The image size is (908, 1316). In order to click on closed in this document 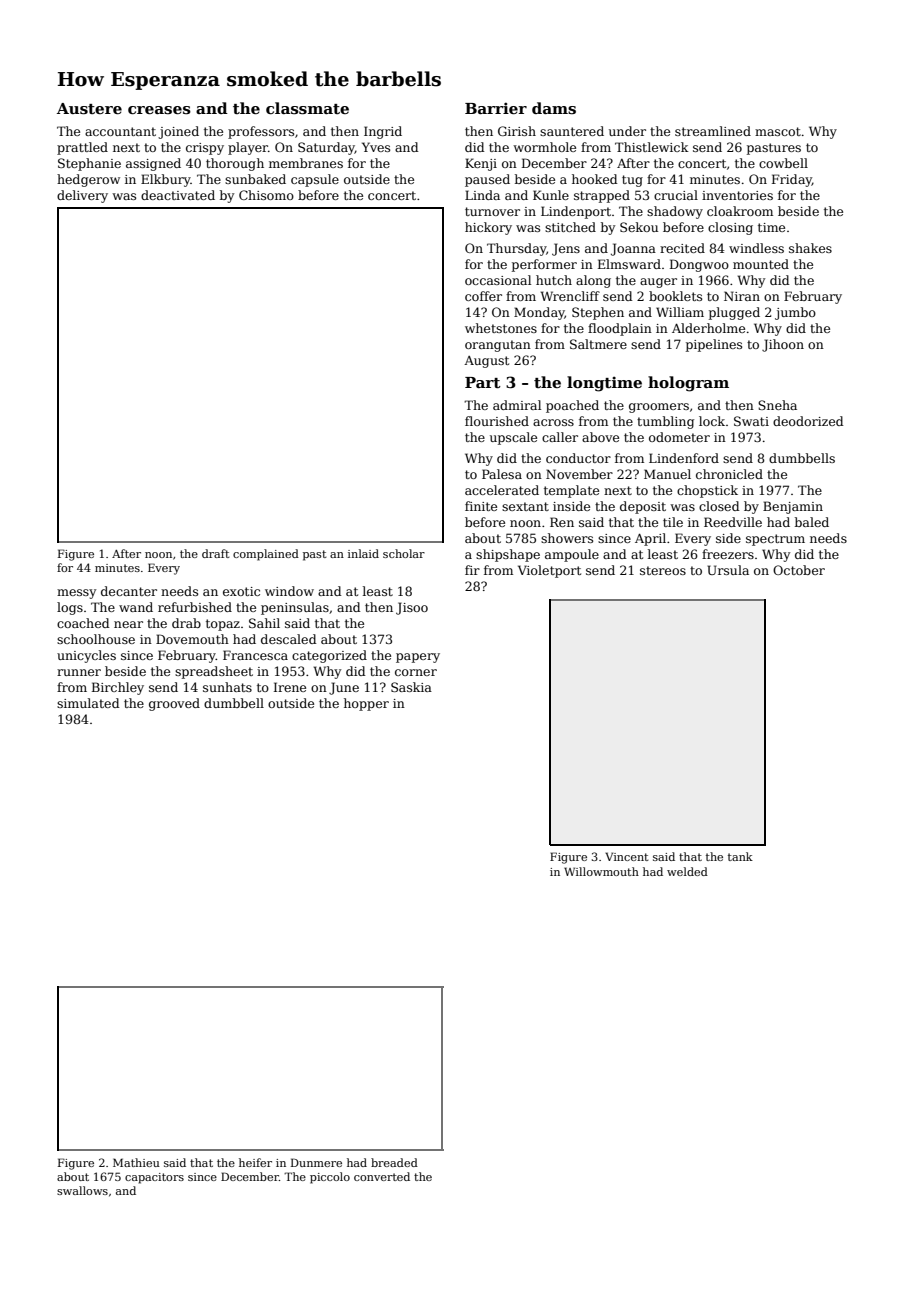, I will do `click(719, 506)`.
